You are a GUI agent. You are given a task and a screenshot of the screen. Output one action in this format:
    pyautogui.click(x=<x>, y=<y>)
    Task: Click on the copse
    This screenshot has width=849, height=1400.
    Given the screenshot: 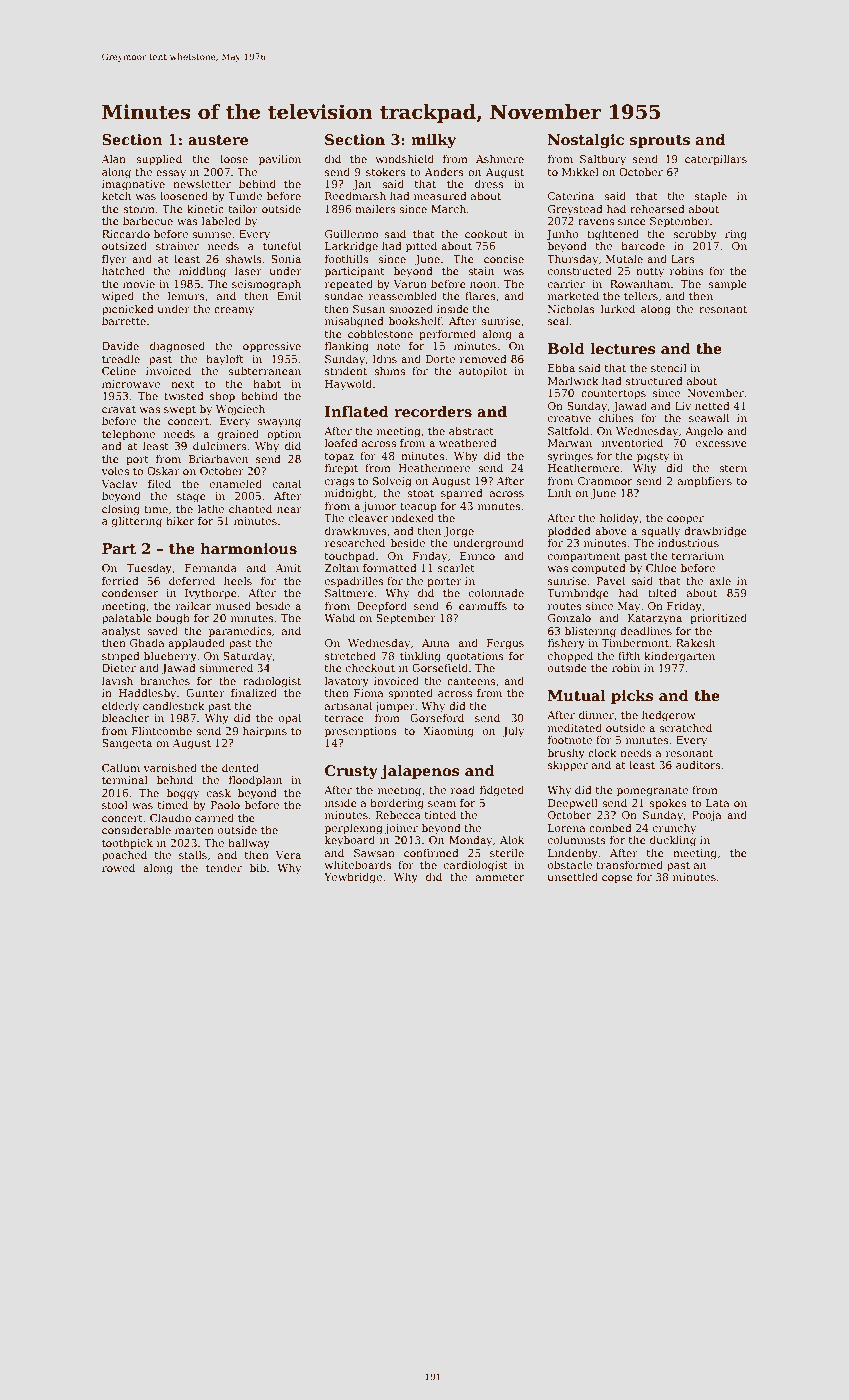 What is the action you would take?
    pyautogui.click(x=617, y=879)
